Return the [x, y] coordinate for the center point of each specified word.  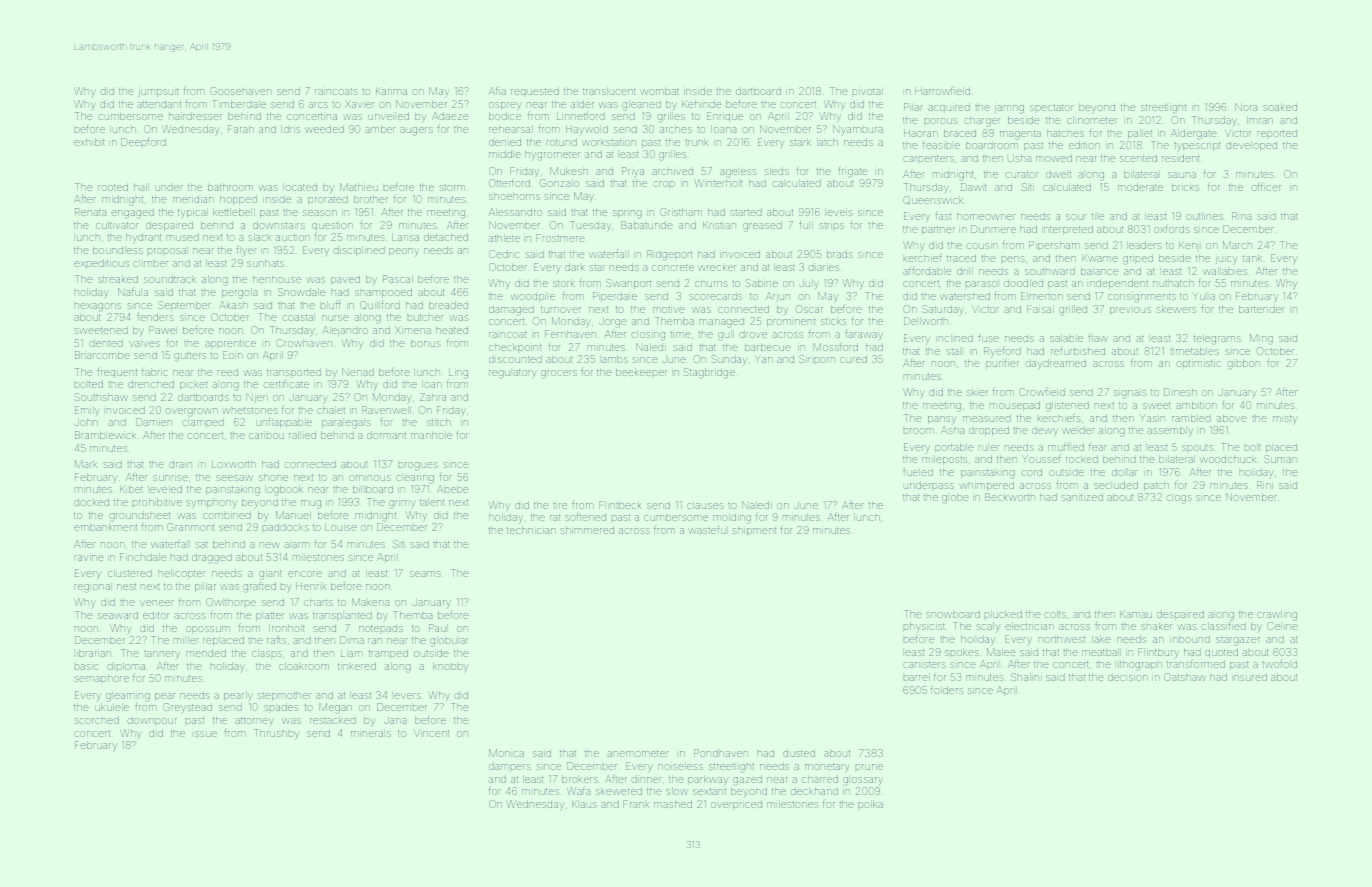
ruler [989, 448]
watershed [965, 296]
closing [649, 336]
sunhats [265, 263]
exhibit [89, 142]
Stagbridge [709, 373]
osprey [505, 106]
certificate [287, 384]
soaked [1280, 108]
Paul [437, 628]
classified [1224, 625]
